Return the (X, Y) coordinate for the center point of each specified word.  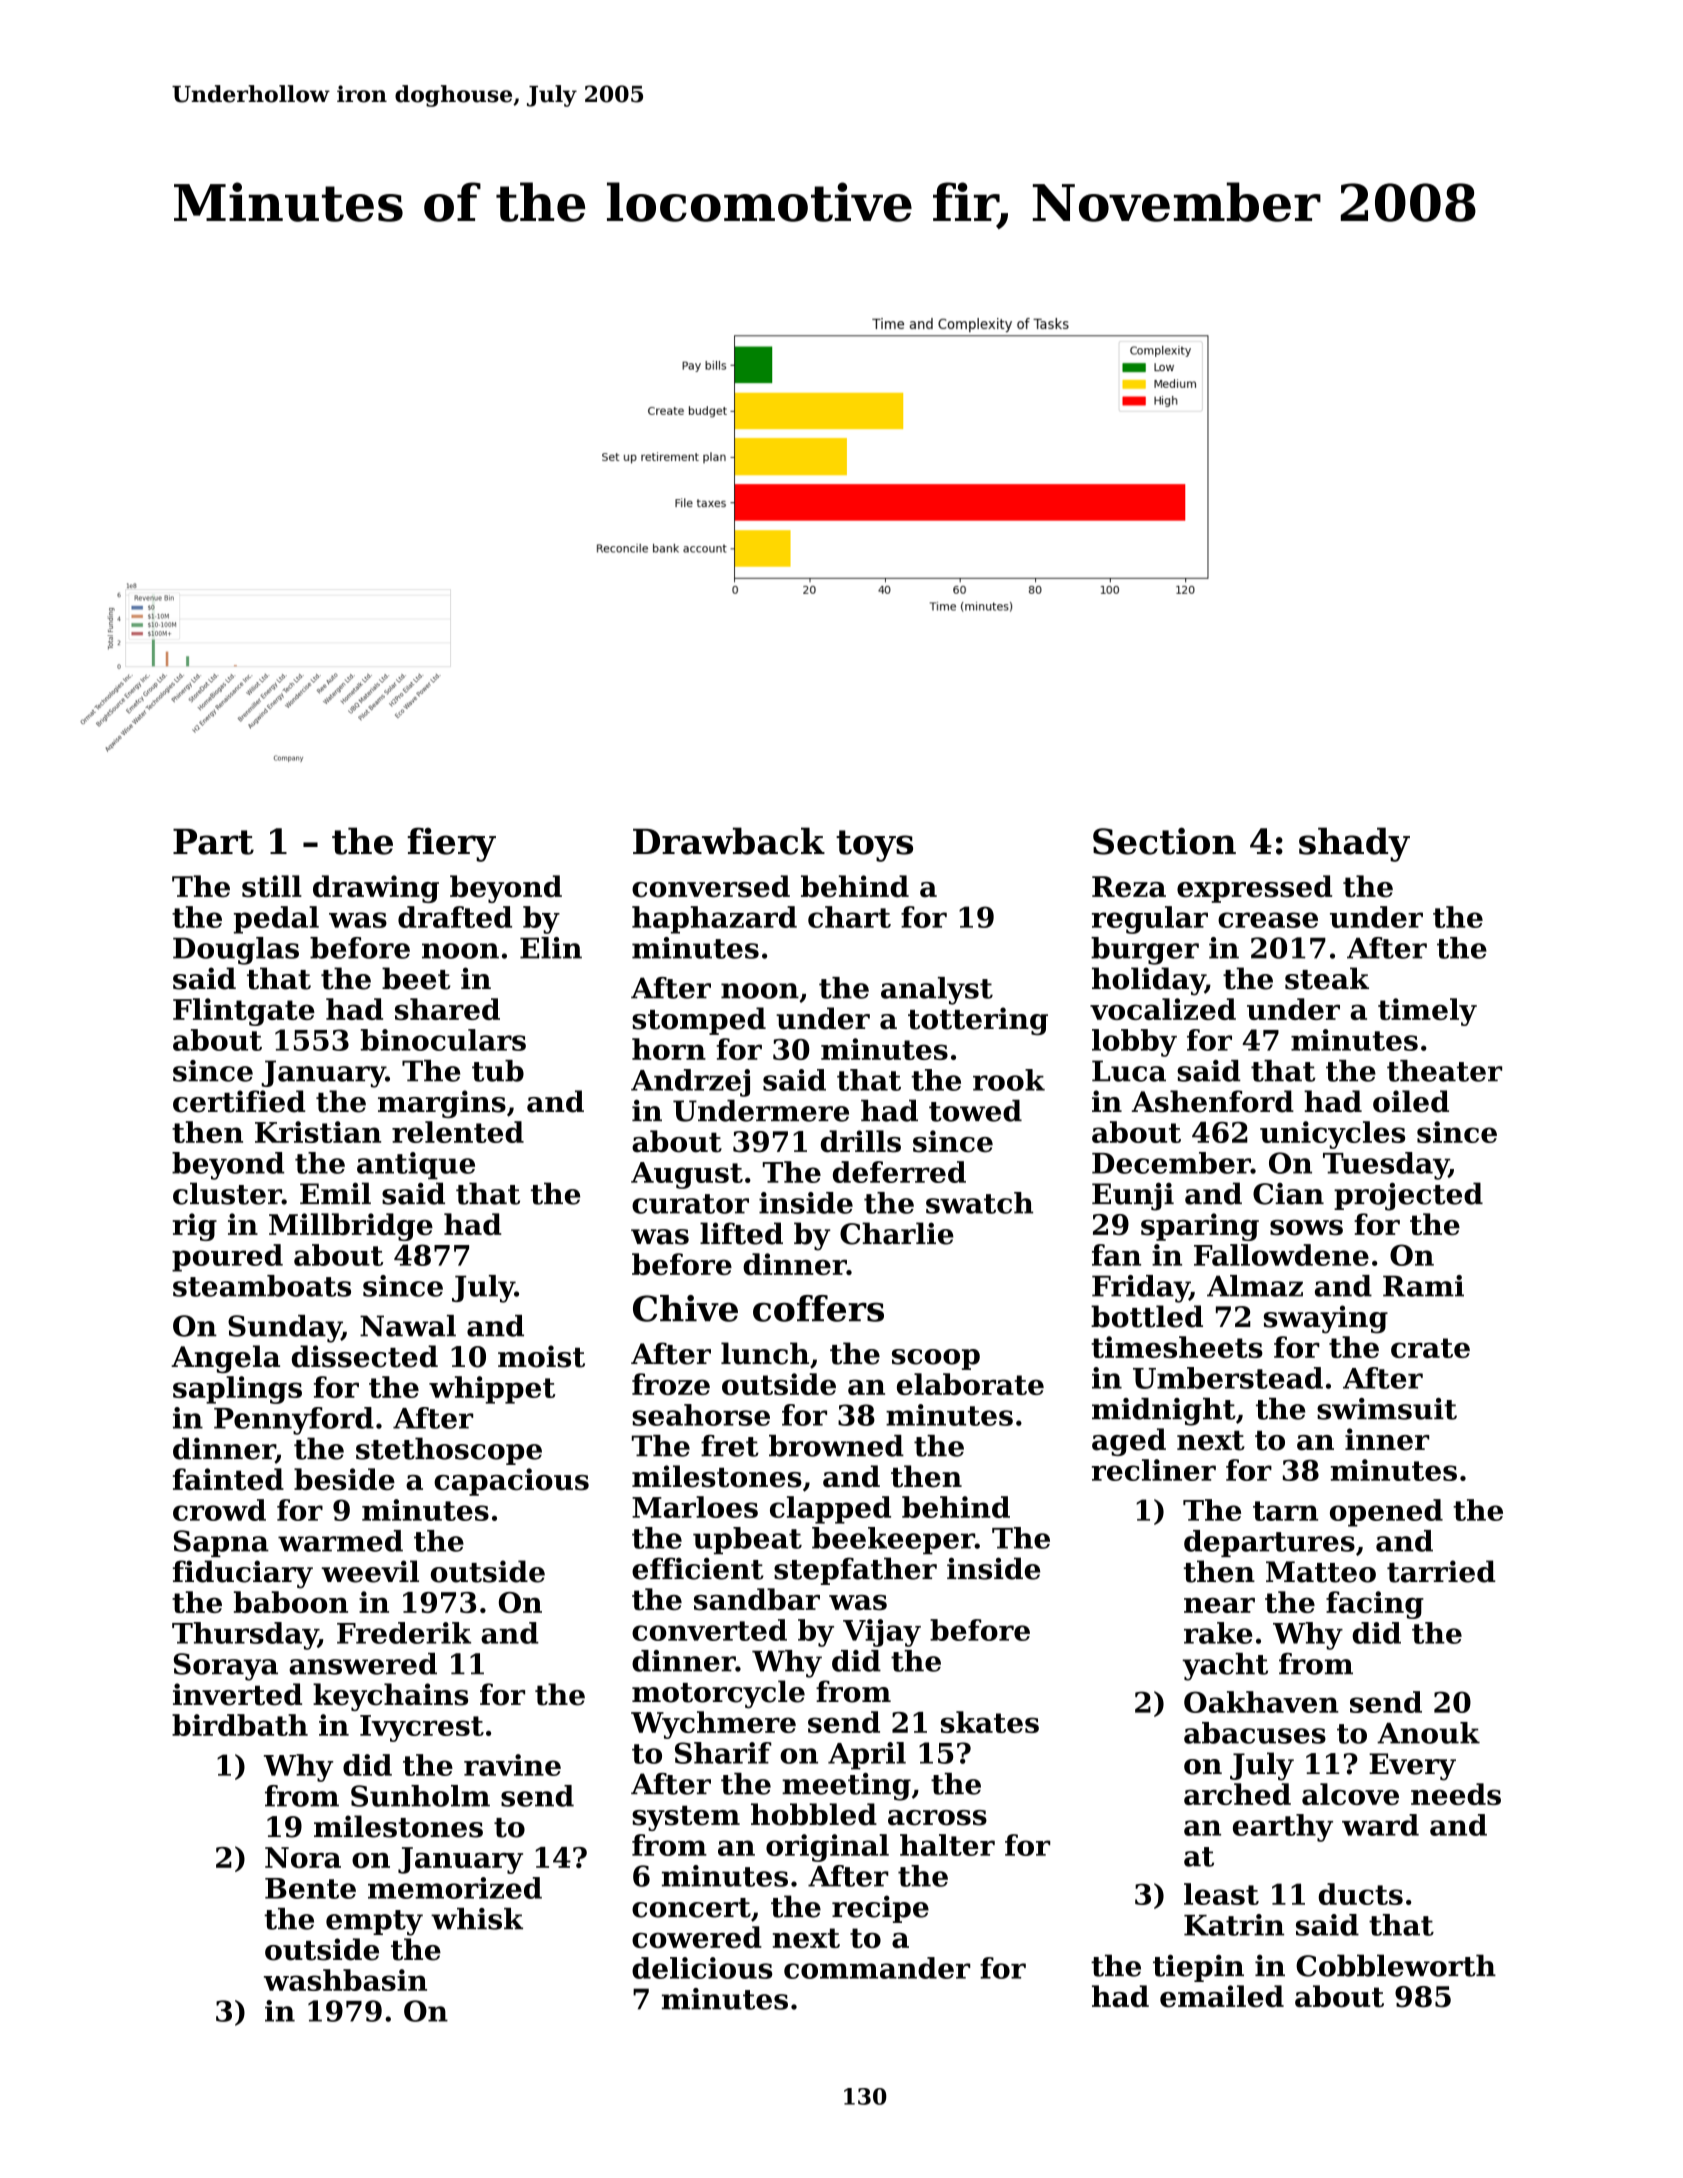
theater (1444, 1071)
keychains (390, 1697)
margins (442, 1104)
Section (1164, 841)
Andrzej (690, 1083)
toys (874, 846)
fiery (451, 844)
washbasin (345, 1980)
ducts (1360, 1894)
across (937, 1818)
